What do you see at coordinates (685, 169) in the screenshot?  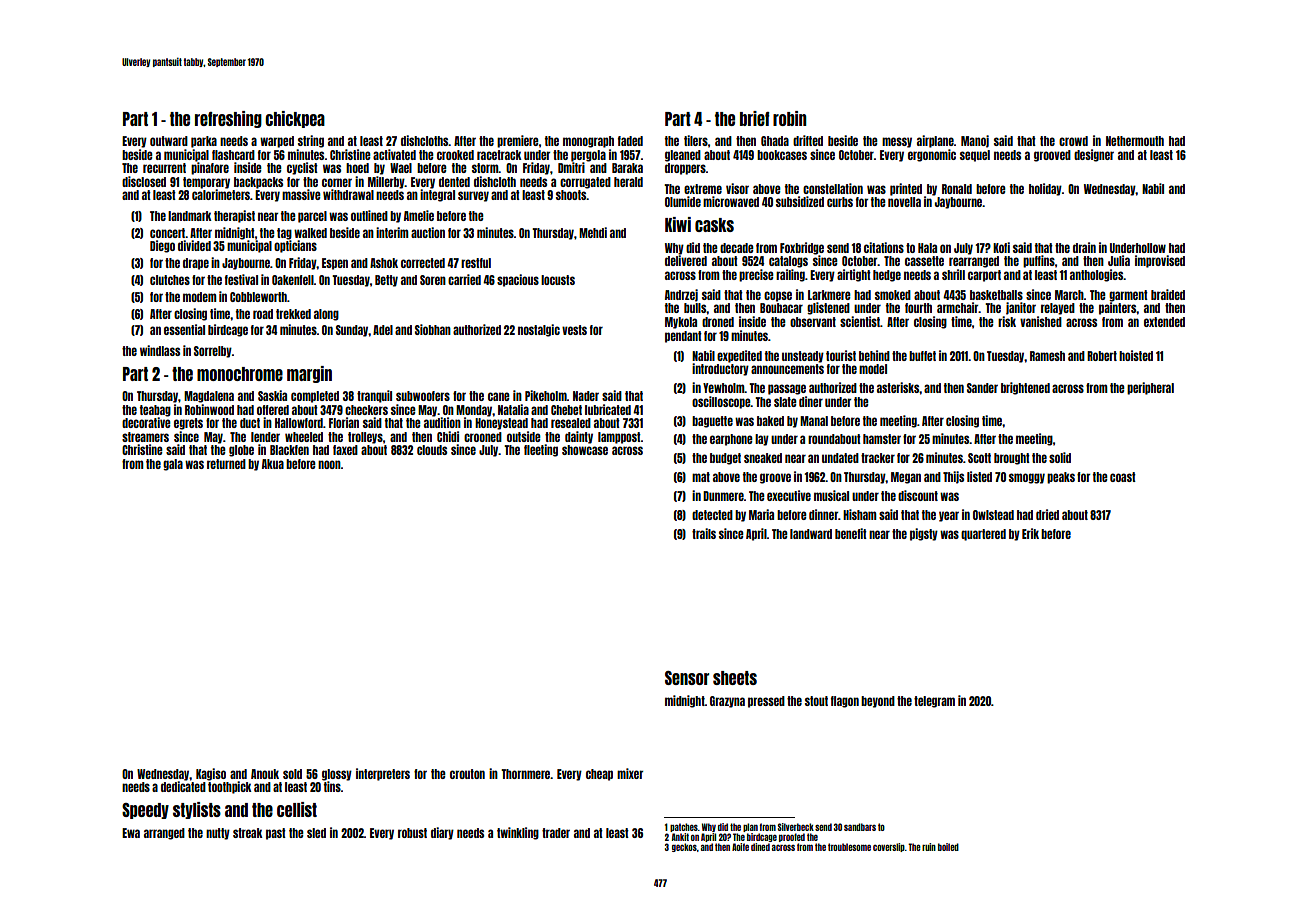 I see `droppers` at bounding box center [685, 169].
